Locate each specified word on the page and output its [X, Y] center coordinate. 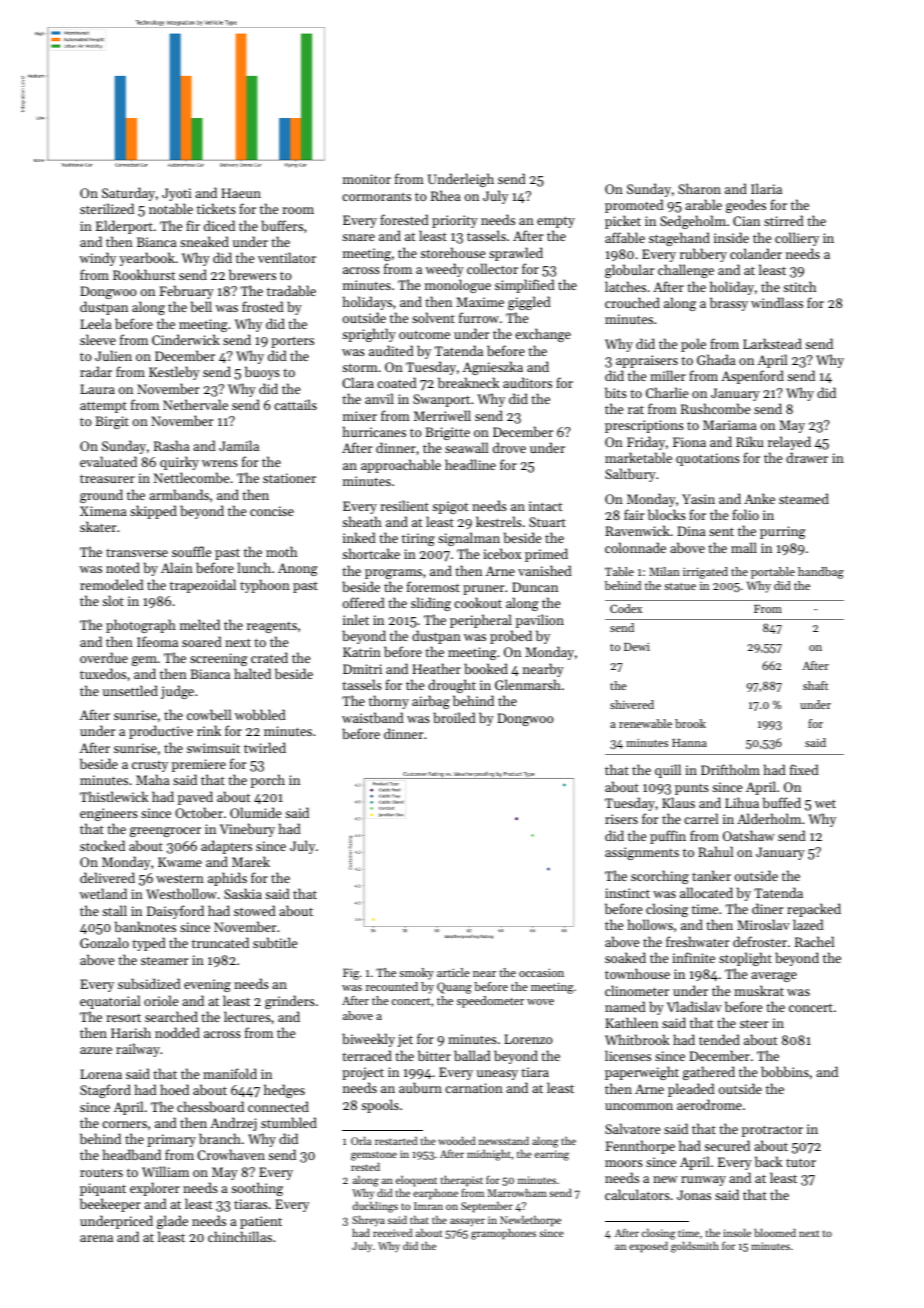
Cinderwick [186, 339]
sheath [362, 521]
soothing [257, 1189]
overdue [104, 657]
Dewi [637, 647]
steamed [804, 498]
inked [359, 537]
